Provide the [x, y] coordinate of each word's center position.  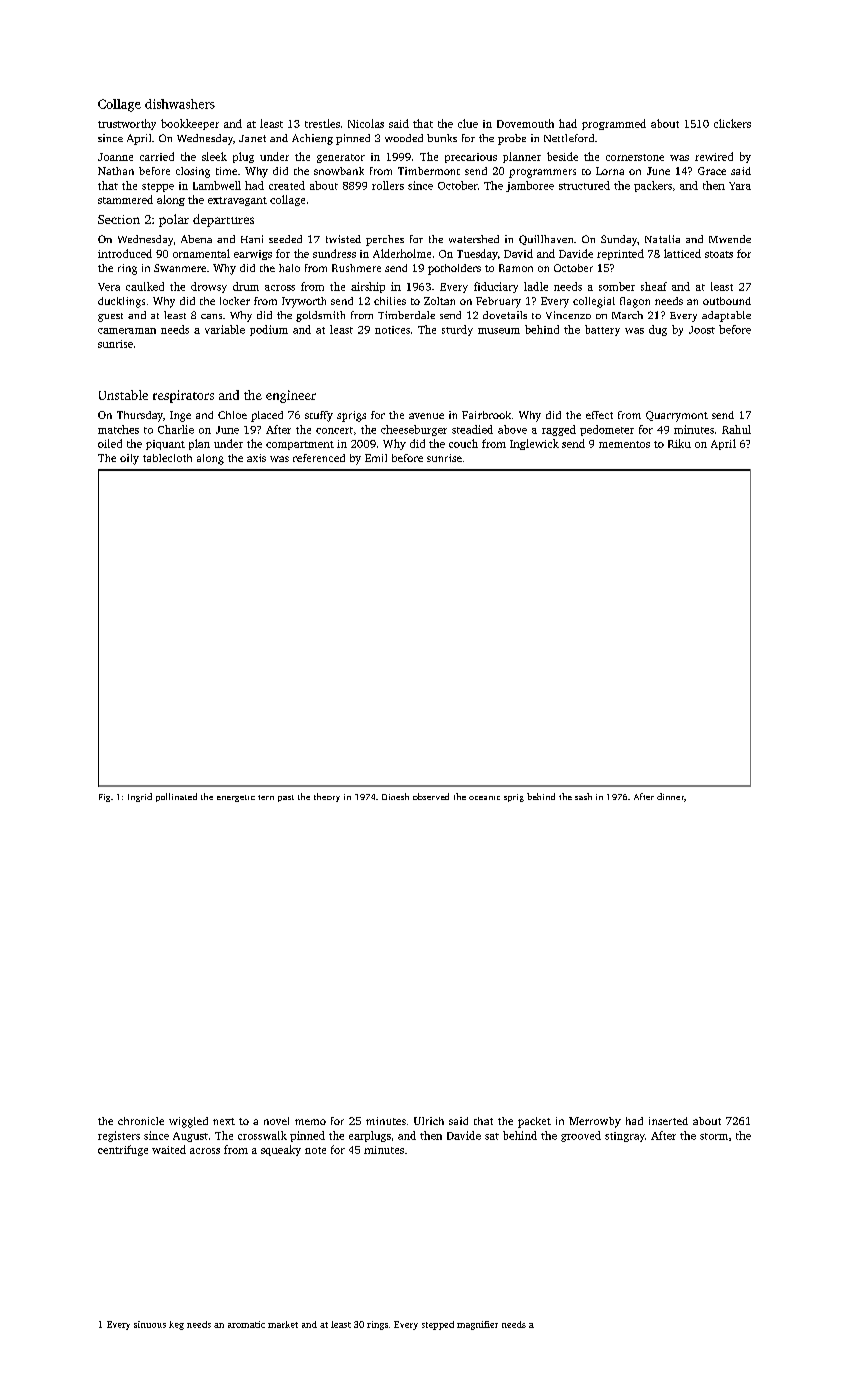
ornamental [201, 253]
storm [714, 1136]
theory [327, 797]
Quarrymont [677, 416]
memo [310, 1122]
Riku [679, 443]
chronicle [141, 1121]
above [512, 429]
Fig [104, 798]
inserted [668, 1121]
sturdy [457, 330]
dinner [670, 796]
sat [492, 1136]
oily [129, 459]
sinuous [150, 1324]
